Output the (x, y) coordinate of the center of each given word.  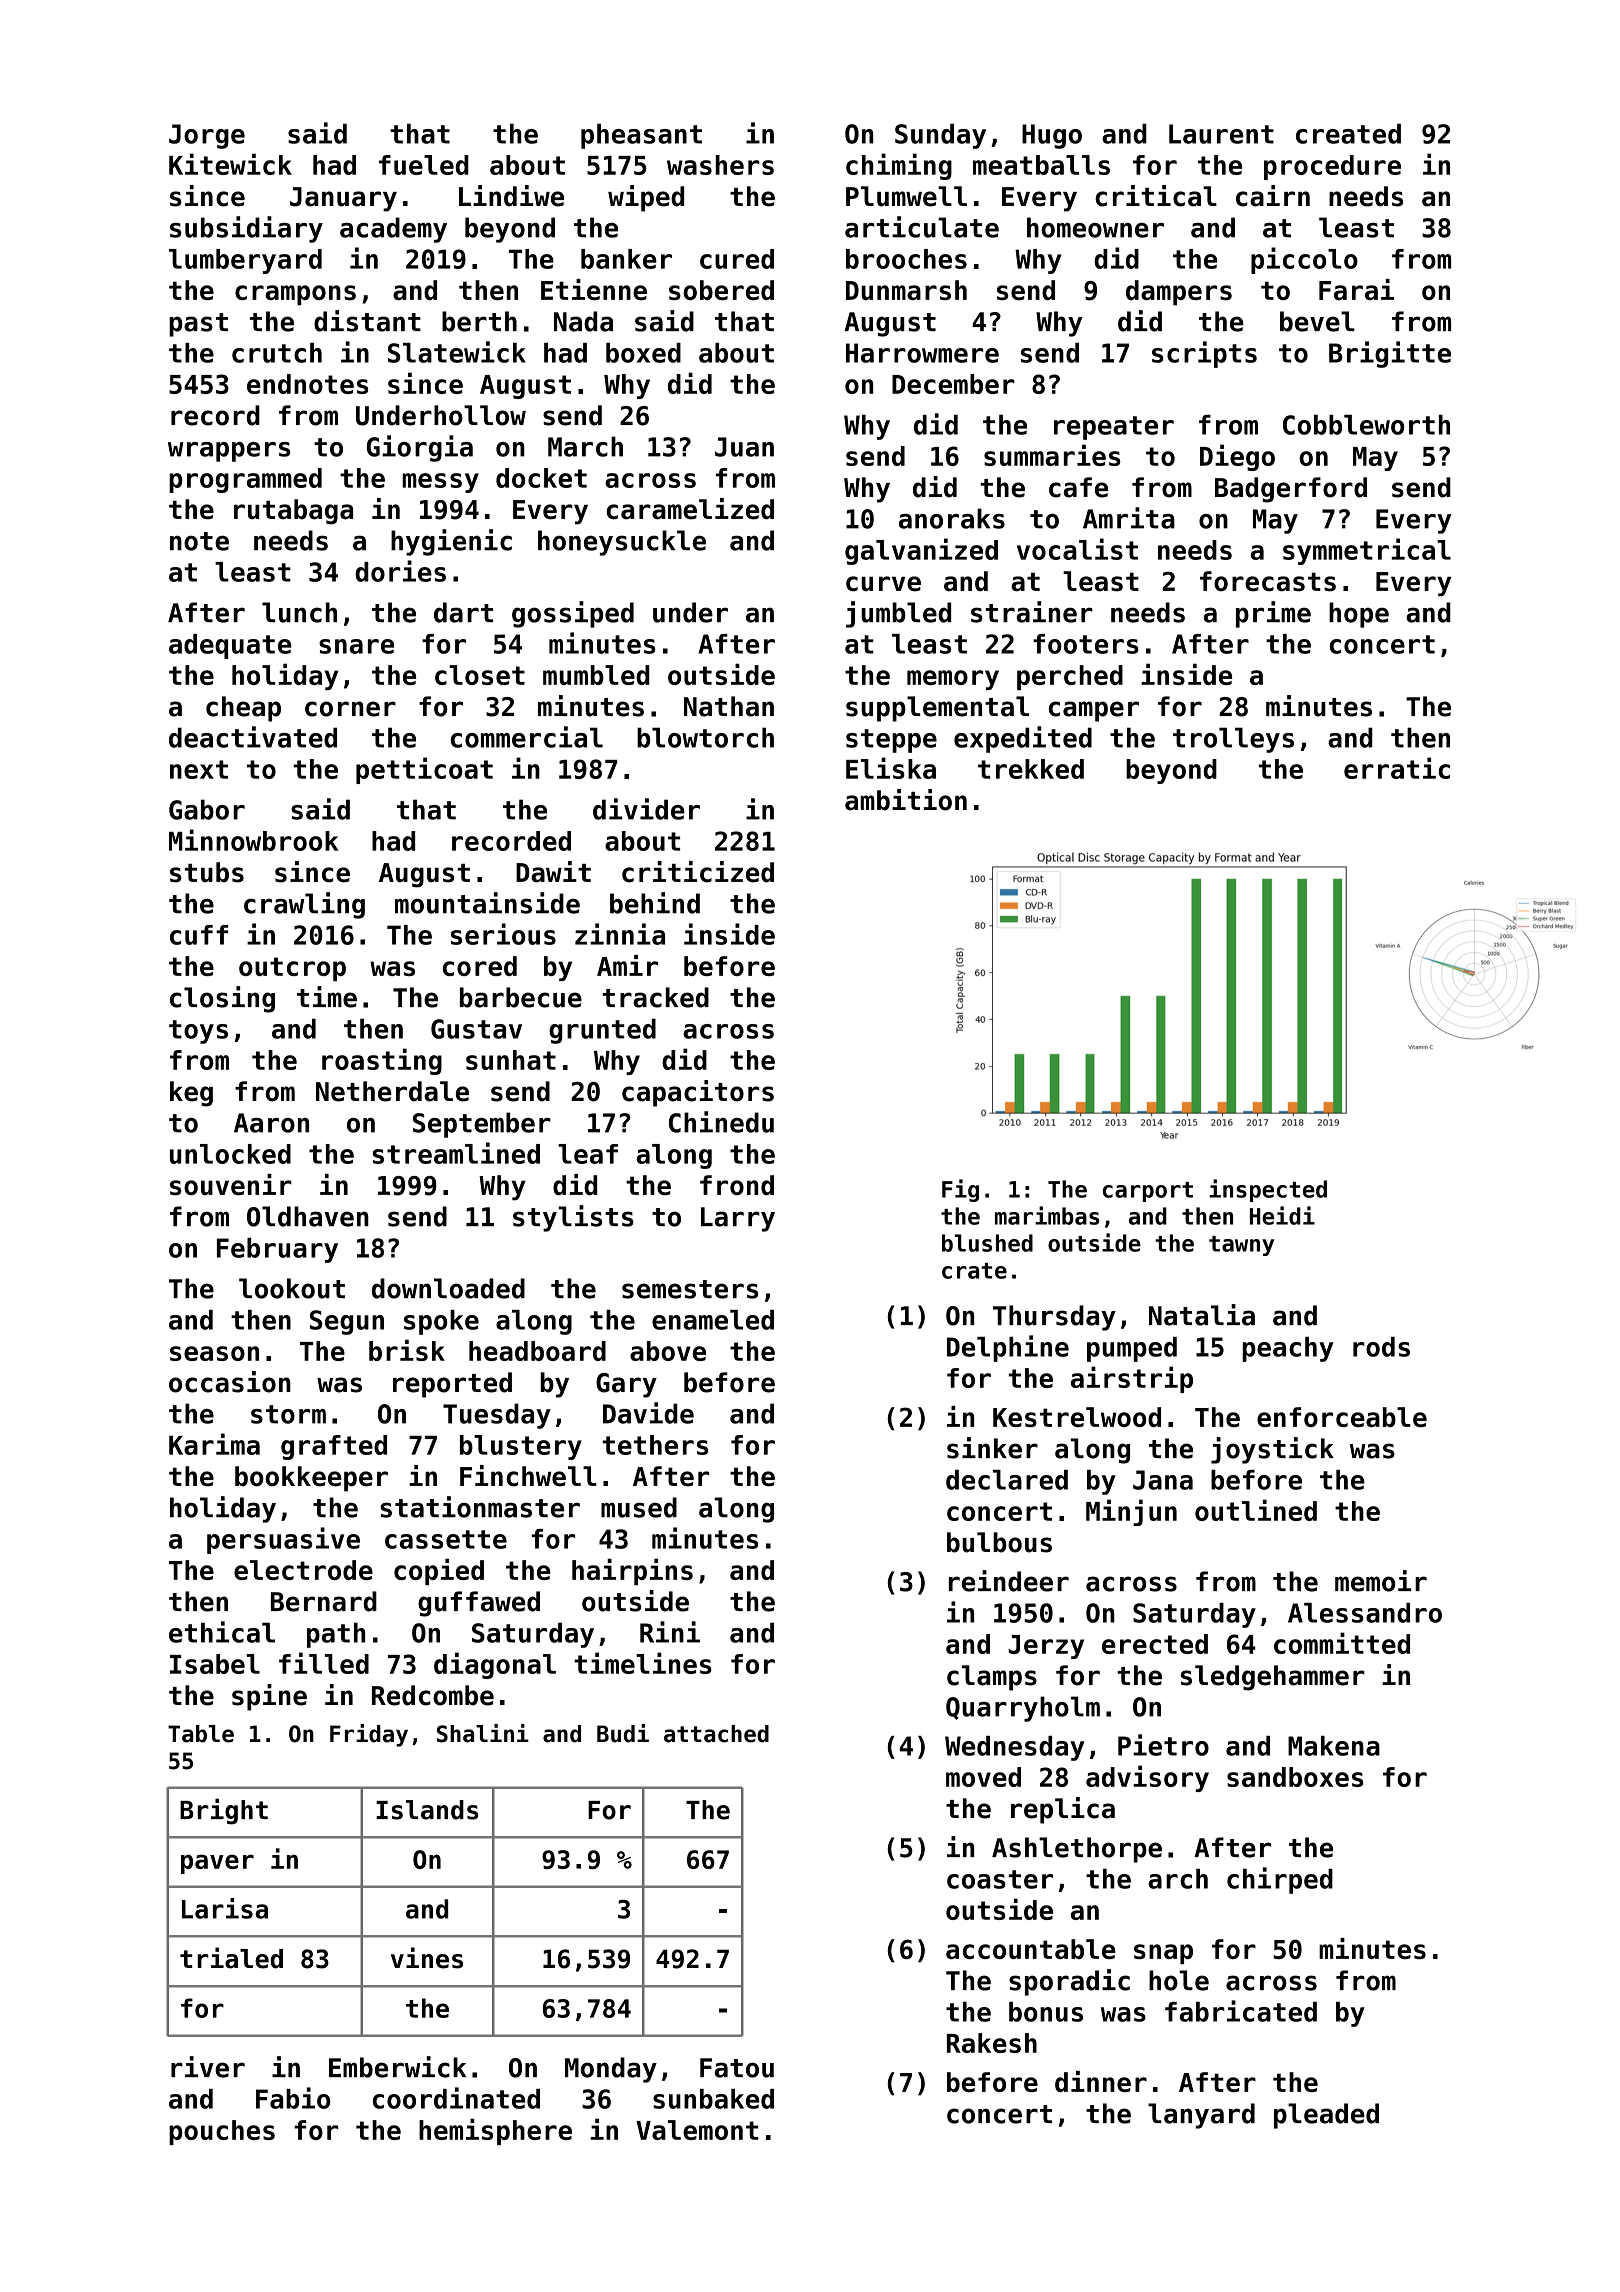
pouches (222, 2132)
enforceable (1342, 1417)
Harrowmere (922, 353)
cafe (1078, 487)
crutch (277, 353)
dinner (1101, 2081)
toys (198, 1032)
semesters (690, 1289)
